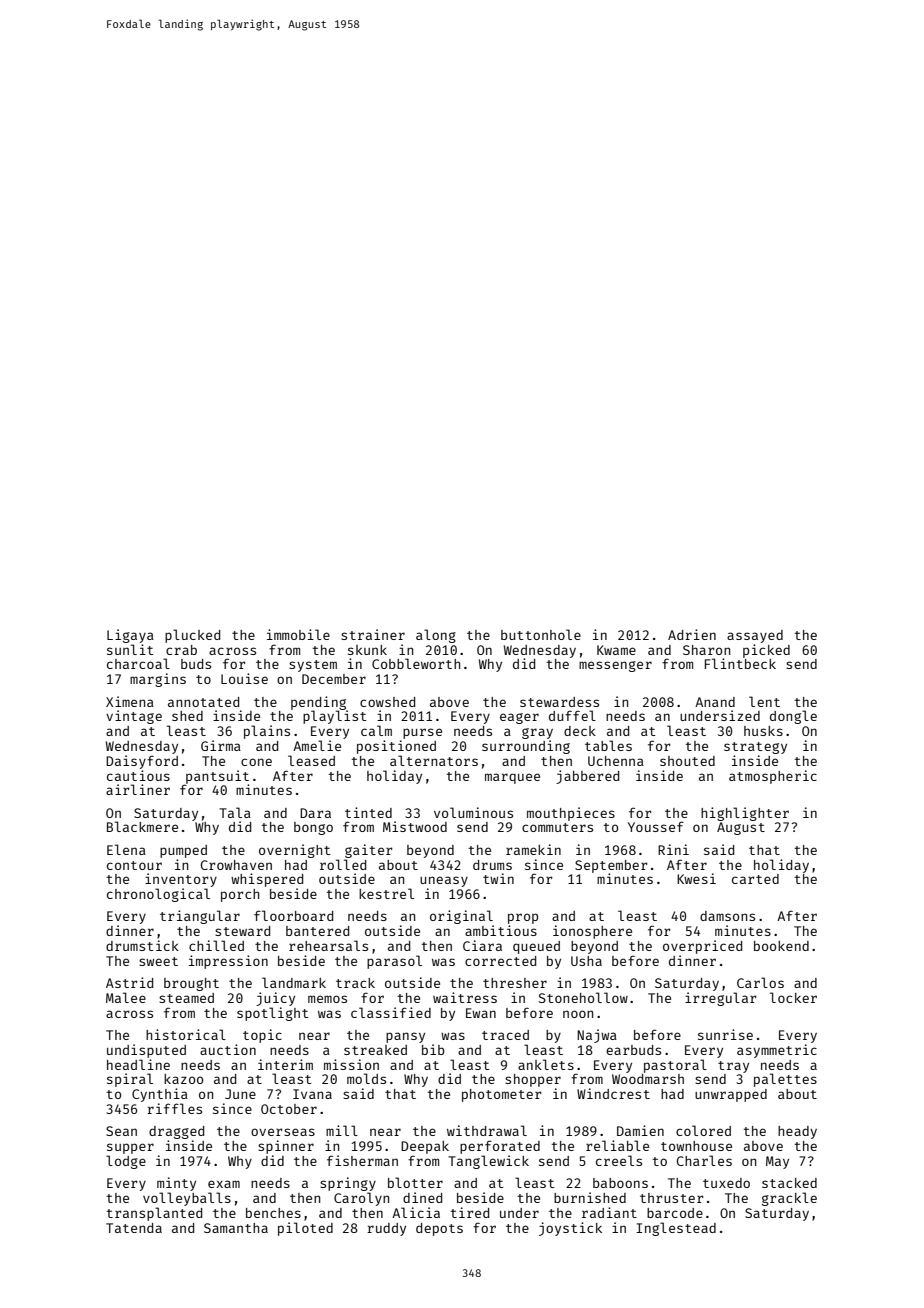  What do you see at coordinates (236, 1228) in the screenshot?
I see `Samantha` at bounding box center [236, 1228].
